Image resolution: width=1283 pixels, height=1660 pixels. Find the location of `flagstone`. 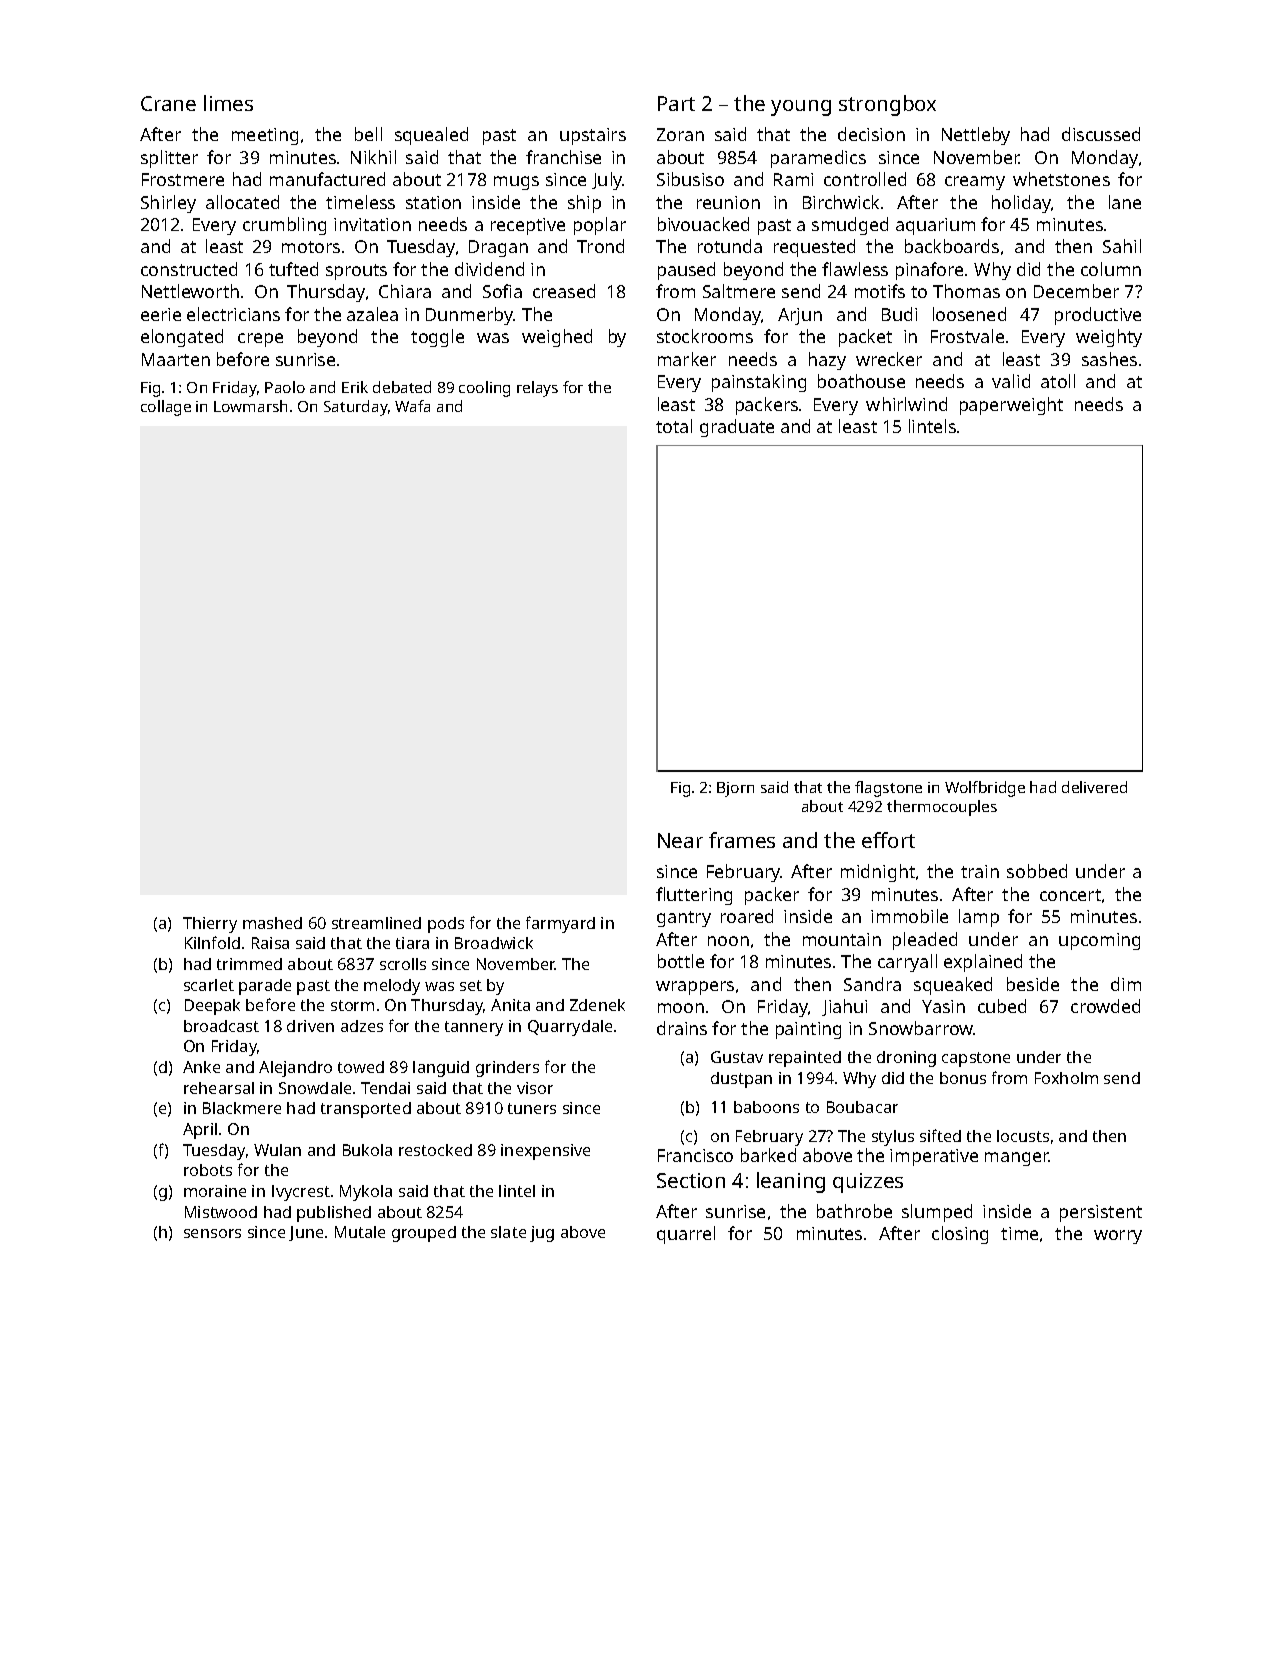

flagstone is located at coordinates (888, 789).
